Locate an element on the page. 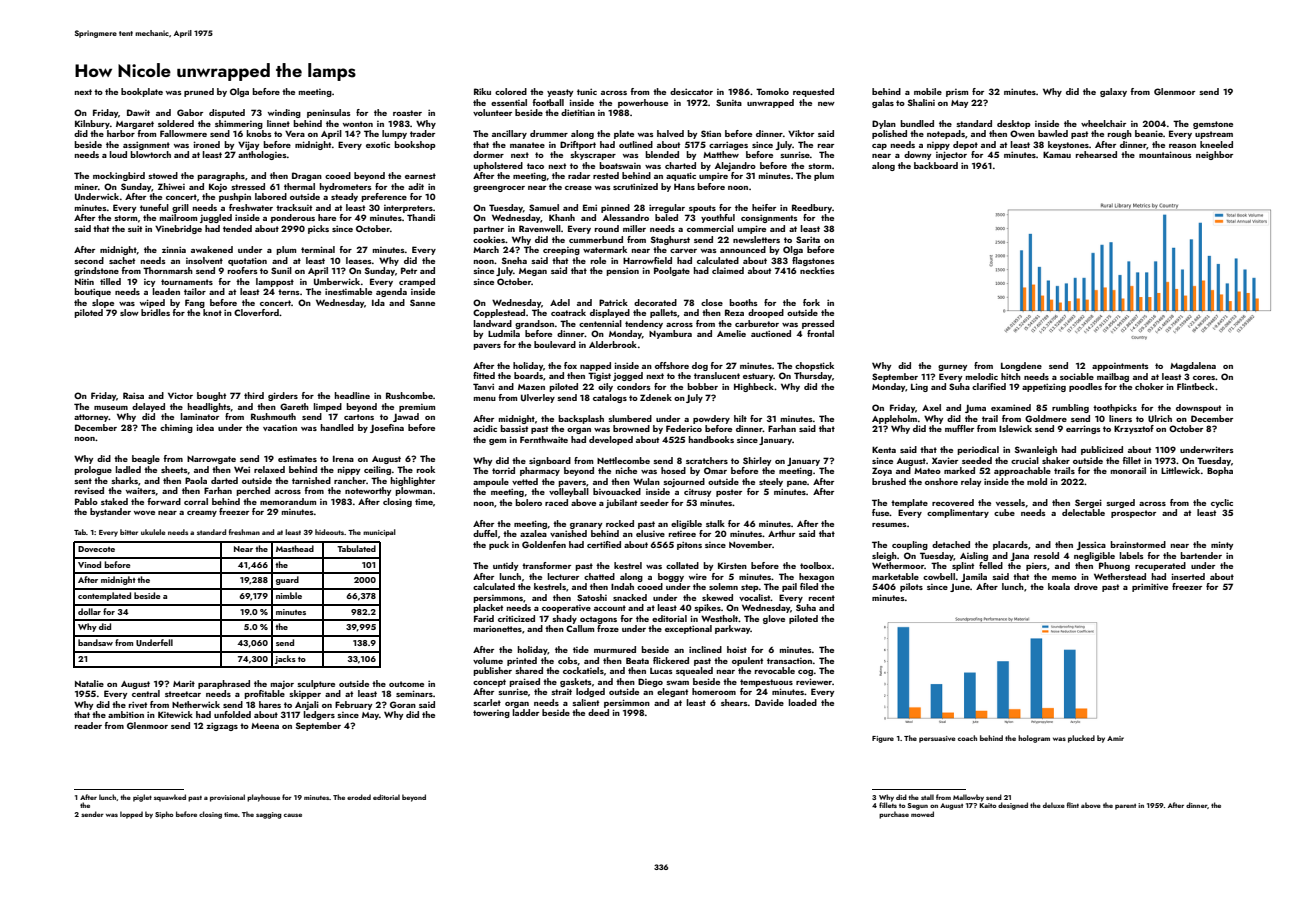 The height and width of the document is (924, 1308). colored is located at coordinates (511, 91).
